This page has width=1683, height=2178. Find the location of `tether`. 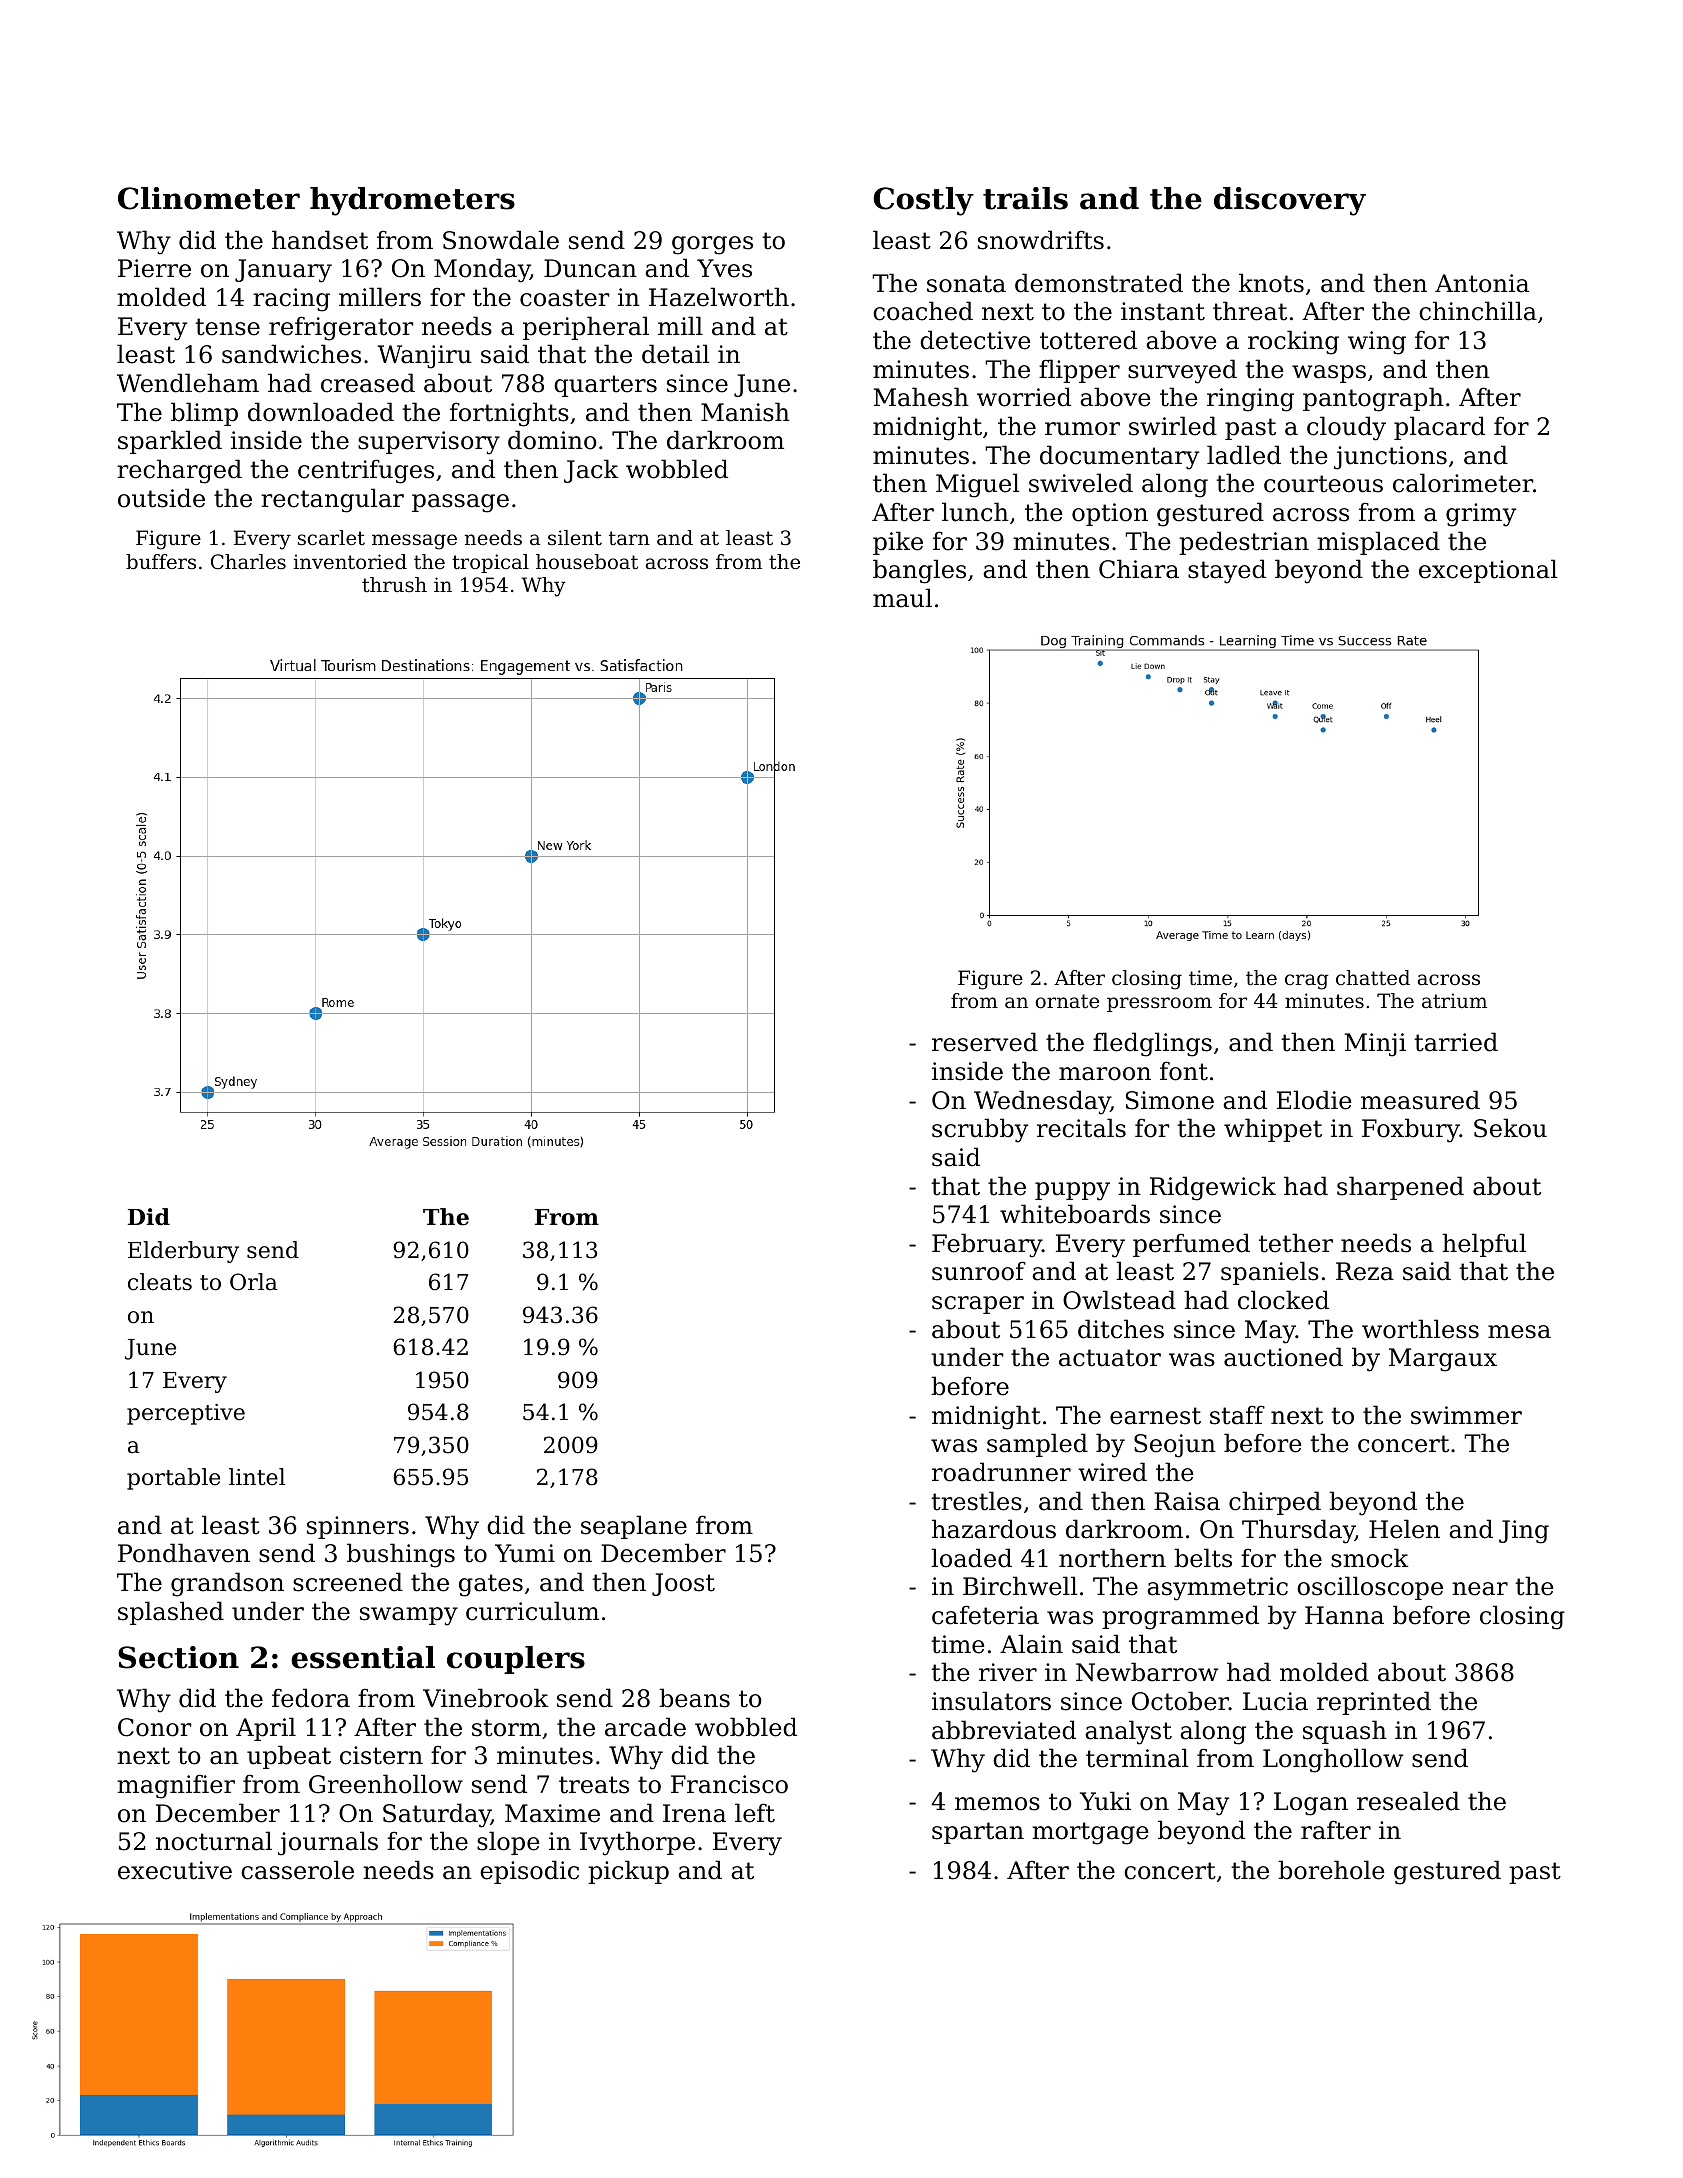

tether is located at coordinates (1296, 1243).
